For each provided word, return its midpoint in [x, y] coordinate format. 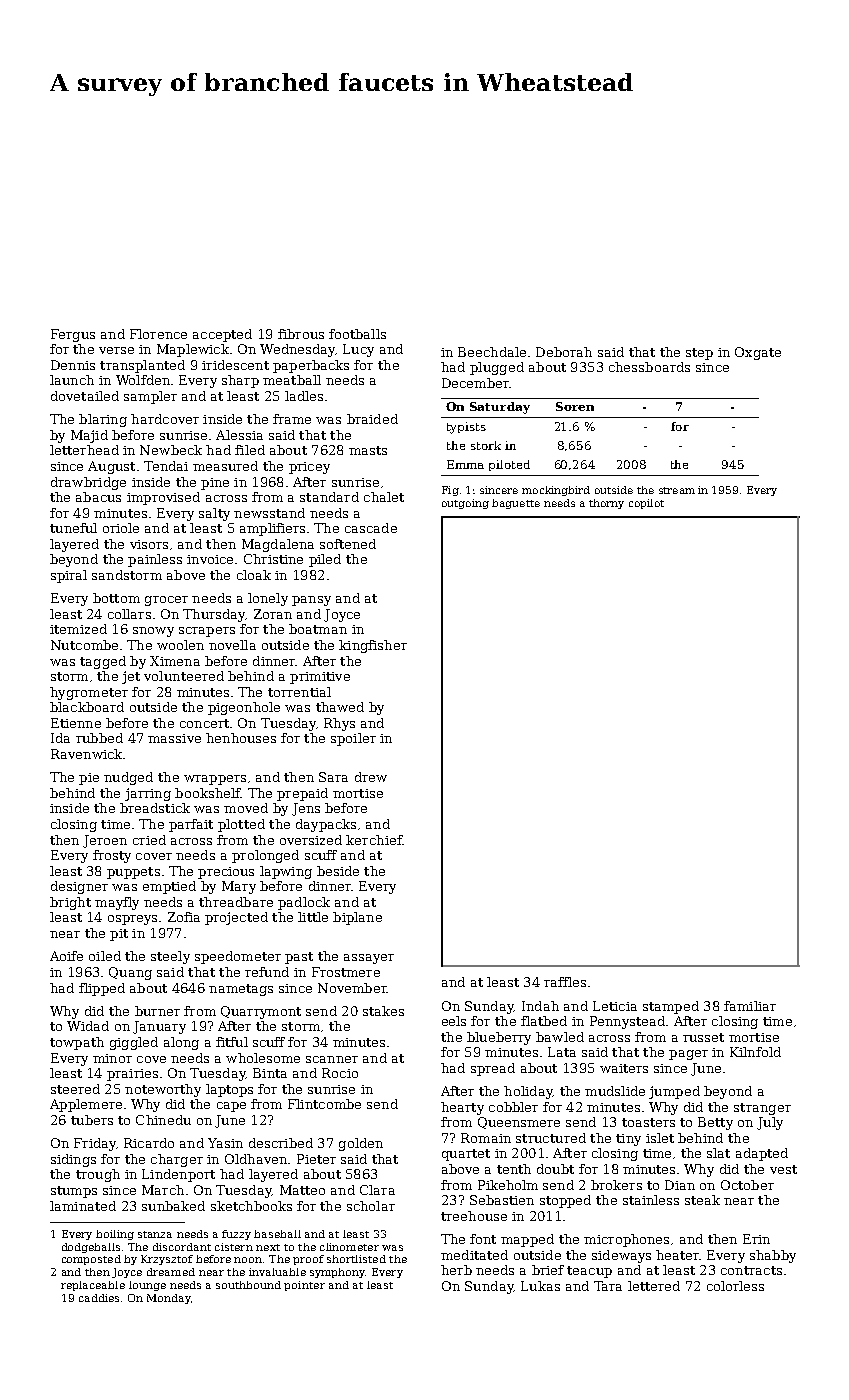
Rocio [340, 1073]
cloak [254, 575]
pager [688, 1055]
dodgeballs [91, 1248]
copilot [646, 504]
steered [75, 1089]
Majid [89, 436]
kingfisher [373, 646]
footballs [357, 334]
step [699, 354]
